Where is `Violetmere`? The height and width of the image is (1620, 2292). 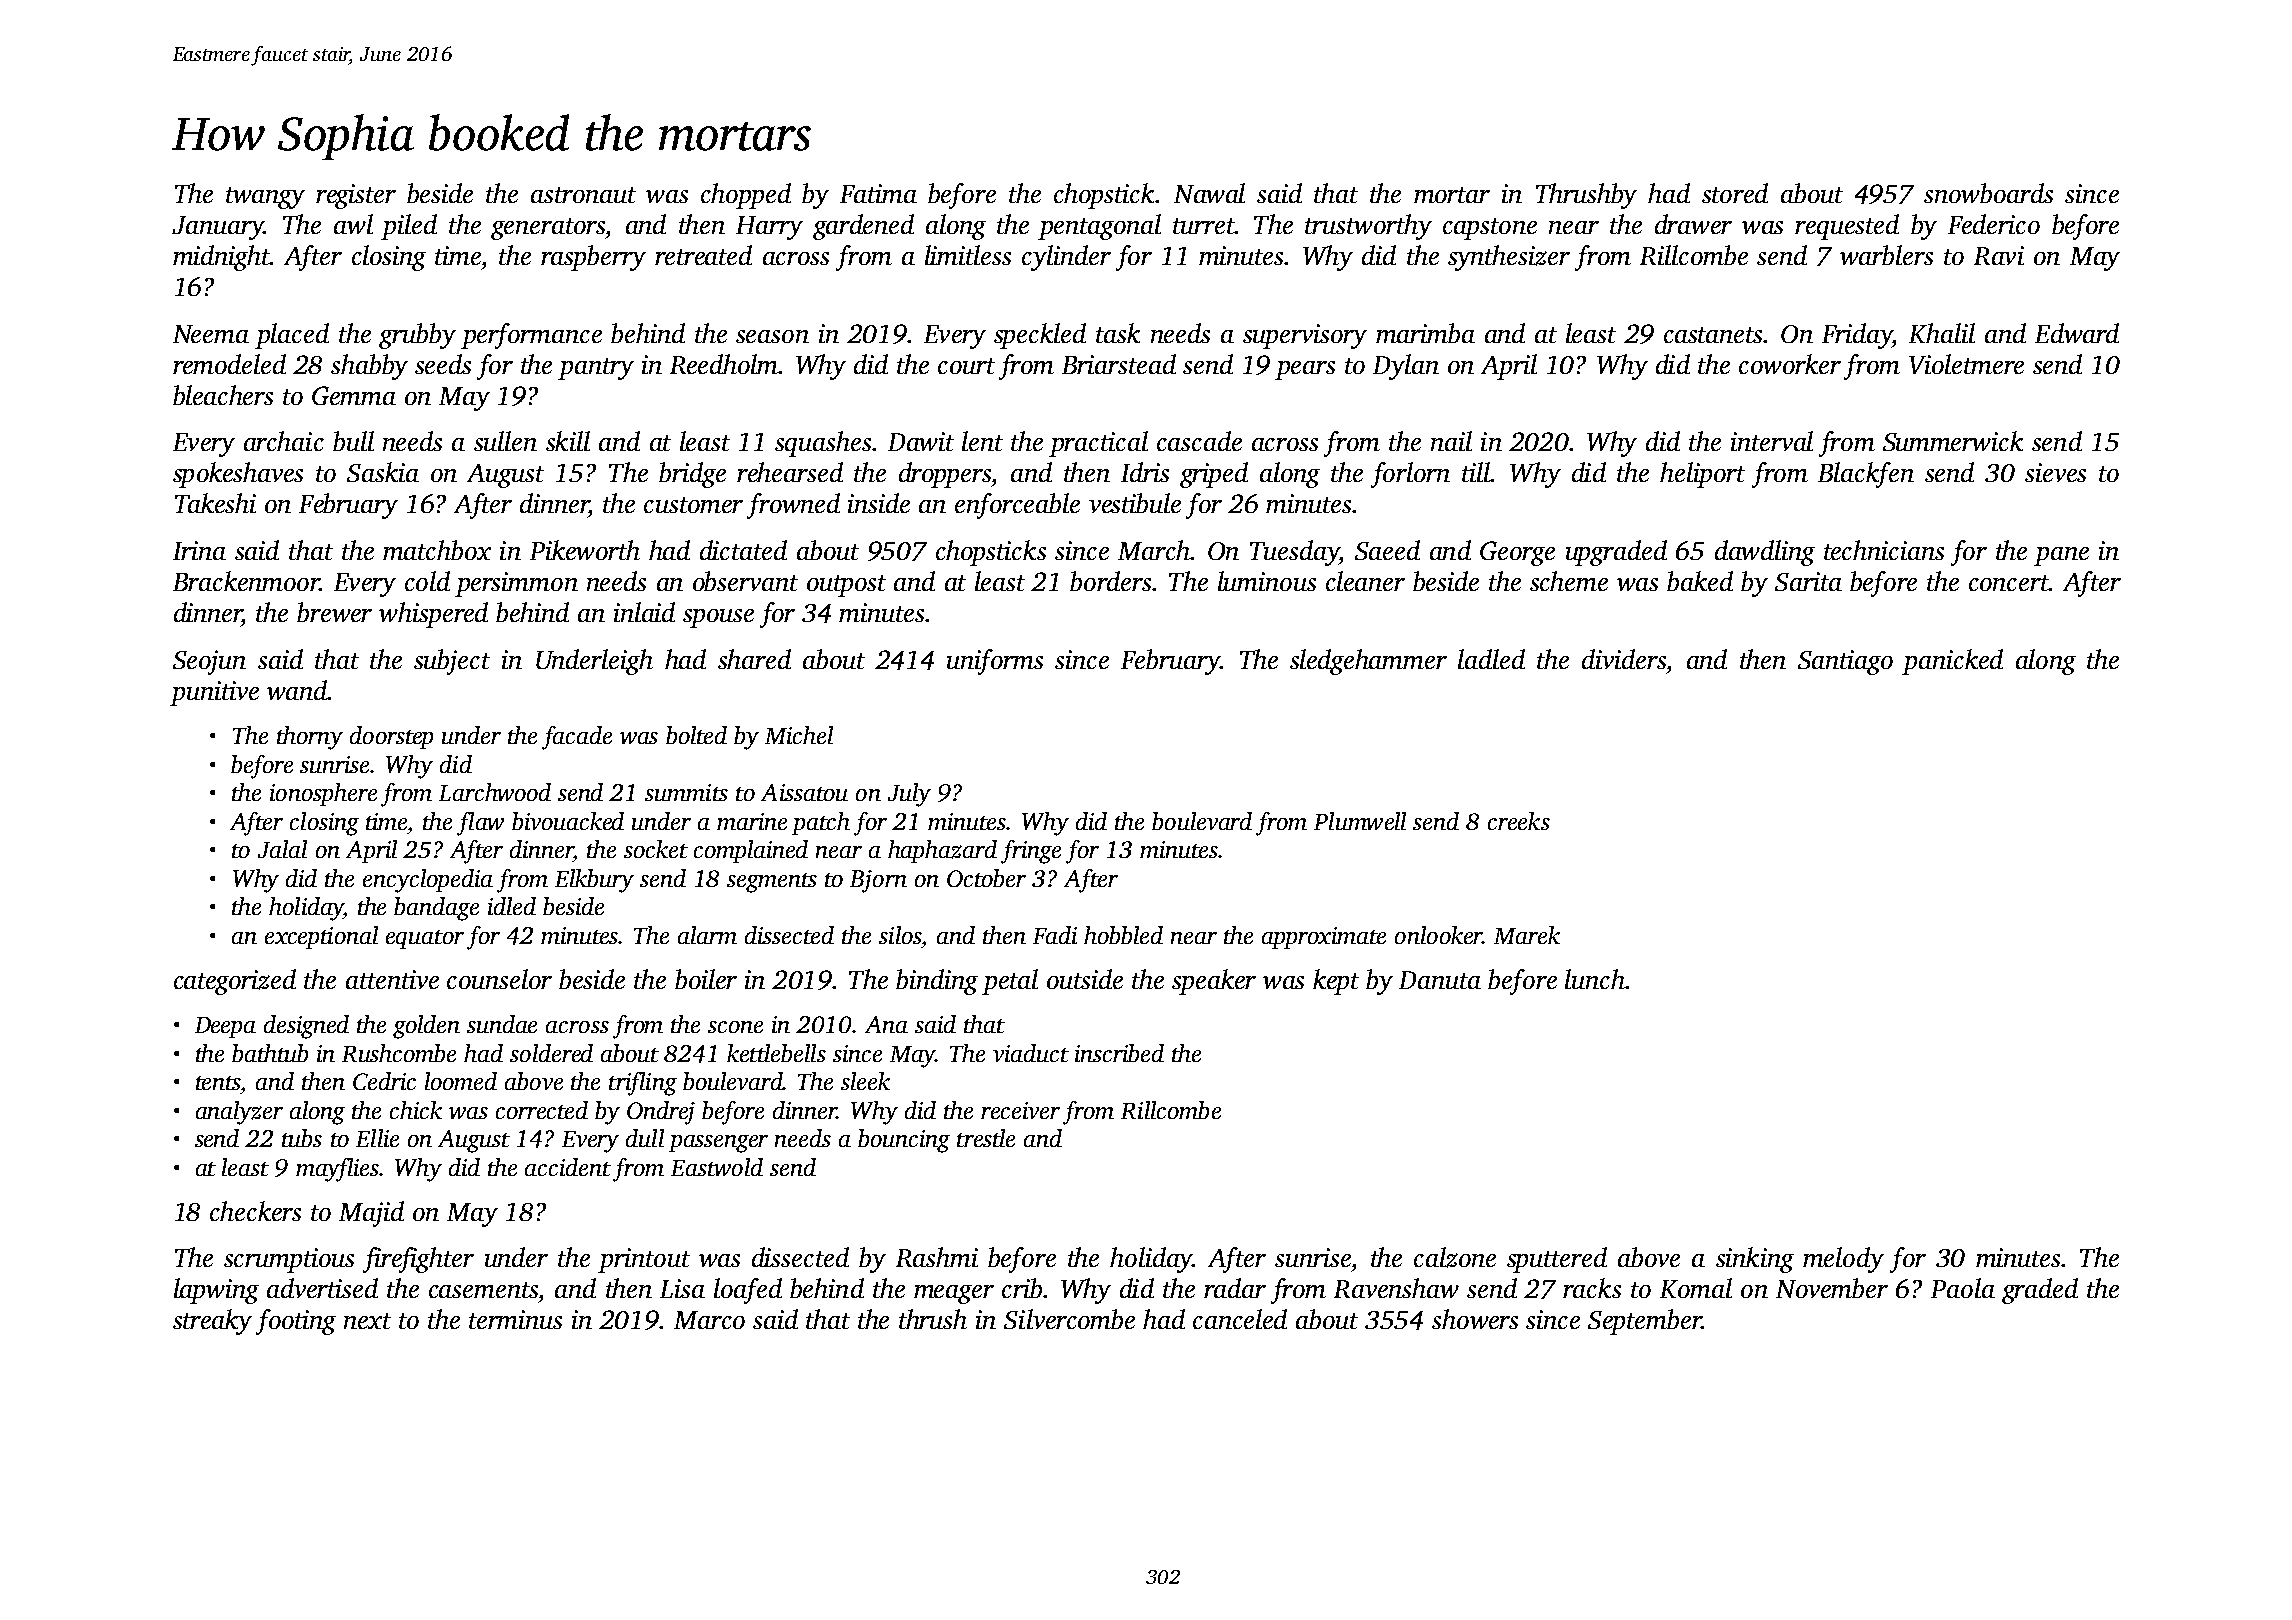 Violetmere is located at coordinates (1966, 364).
